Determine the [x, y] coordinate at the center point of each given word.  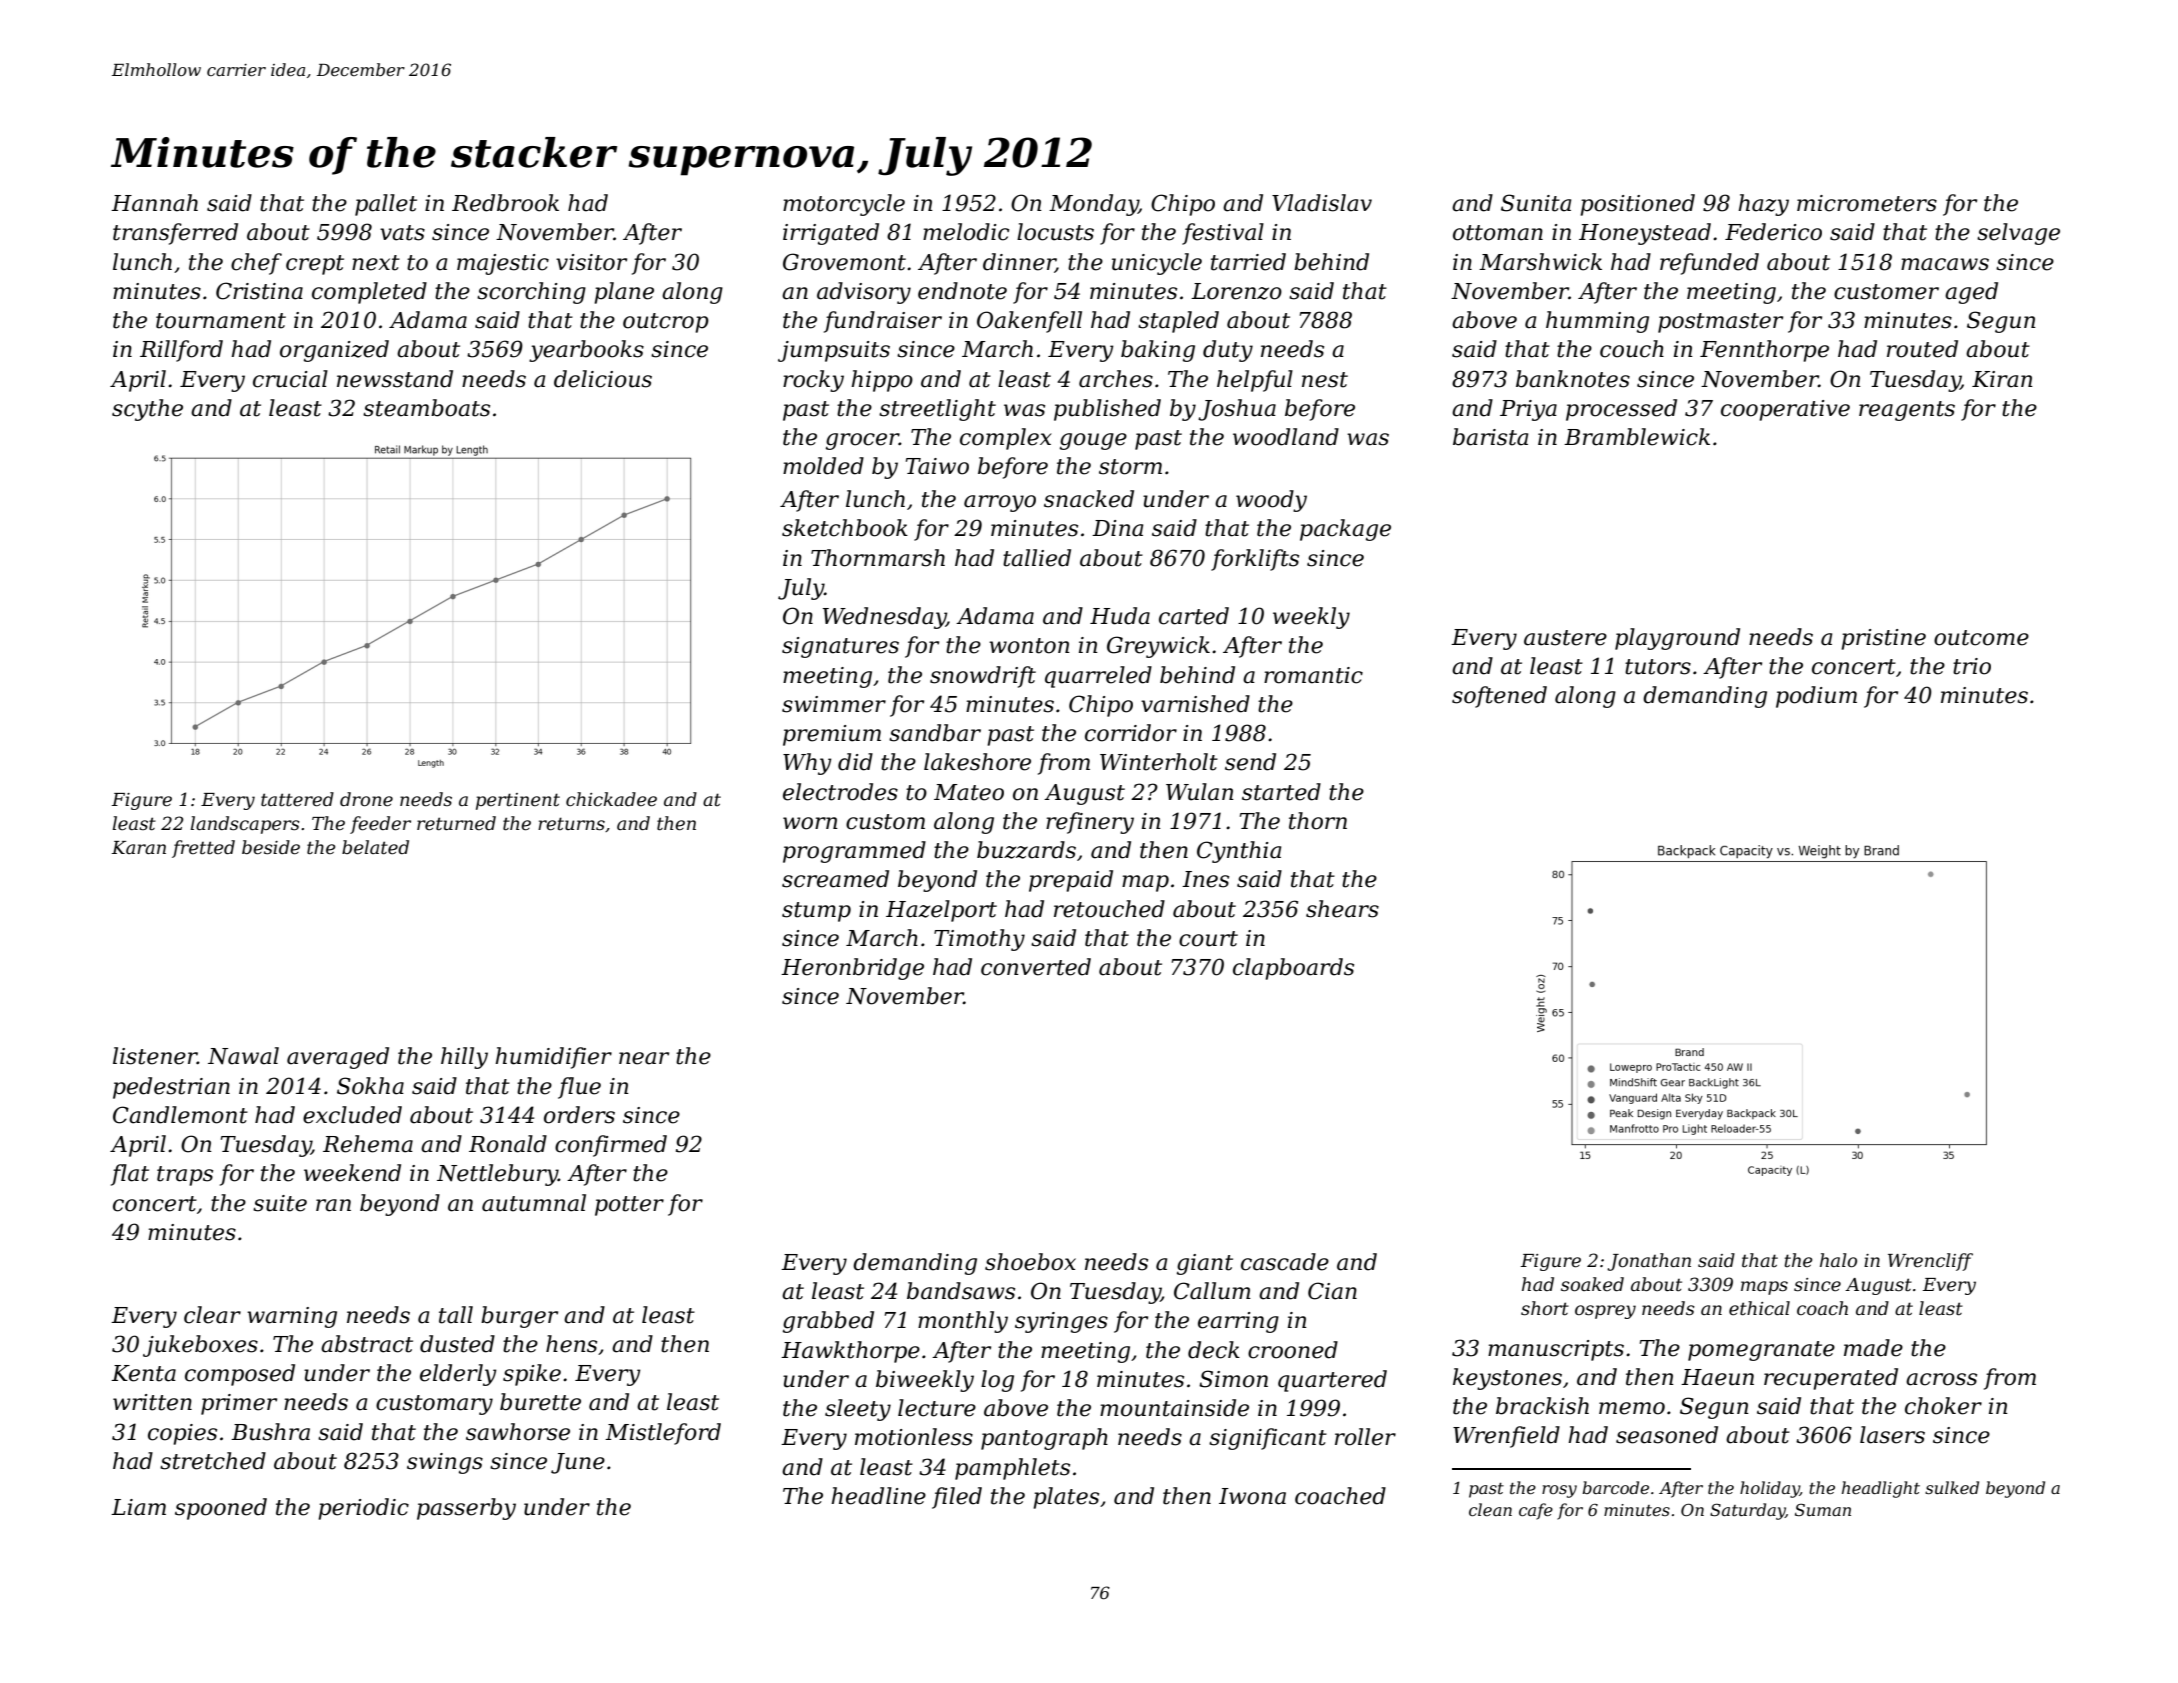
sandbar [935, 733]
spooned [221, 1509]
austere [1565, 638]
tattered [297, 799]
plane [624, 293]
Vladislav [1322, 203]
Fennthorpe [1764, 351]
